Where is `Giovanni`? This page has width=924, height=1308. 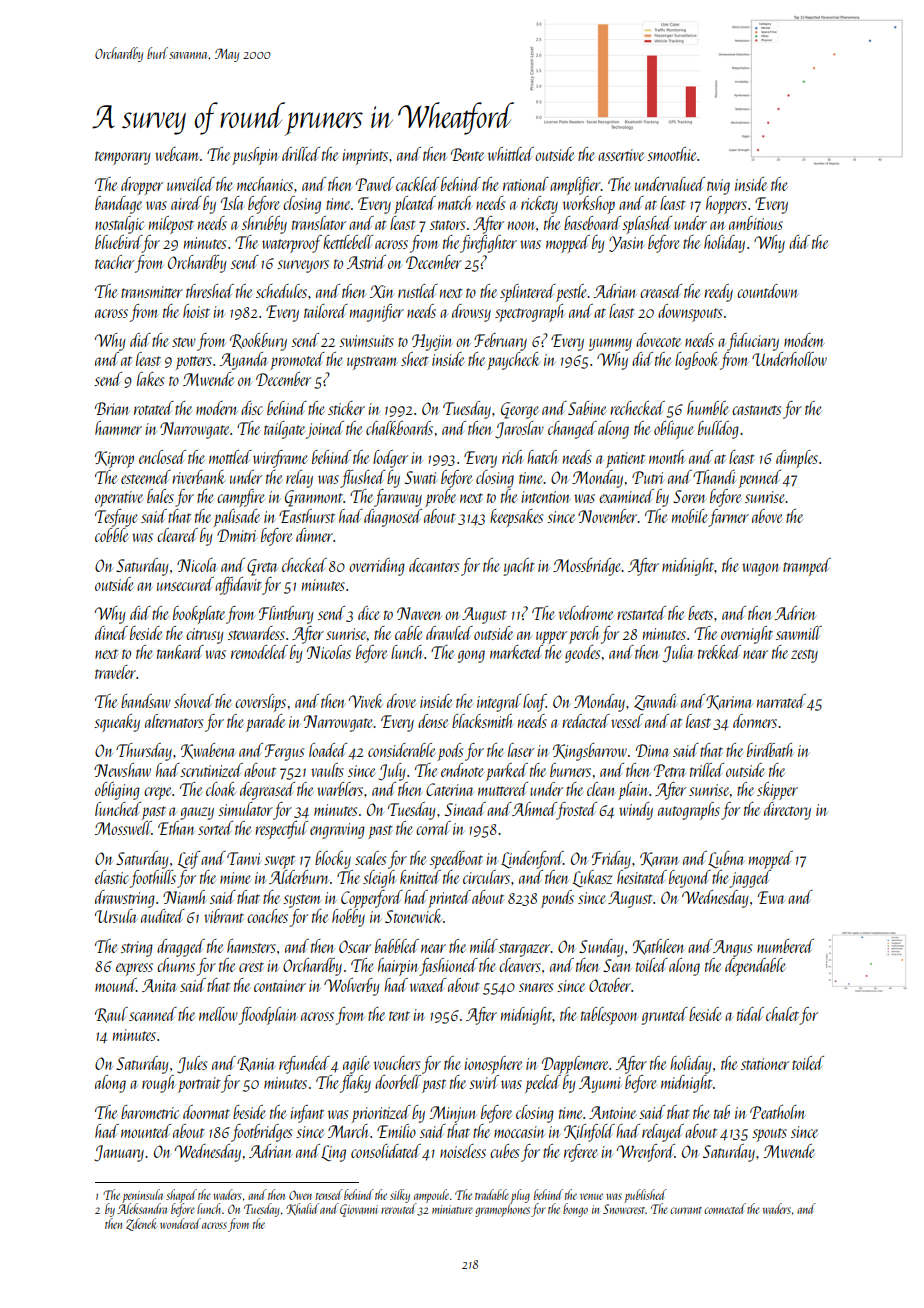
Giovanni is located at coordinates (359, 1210).
